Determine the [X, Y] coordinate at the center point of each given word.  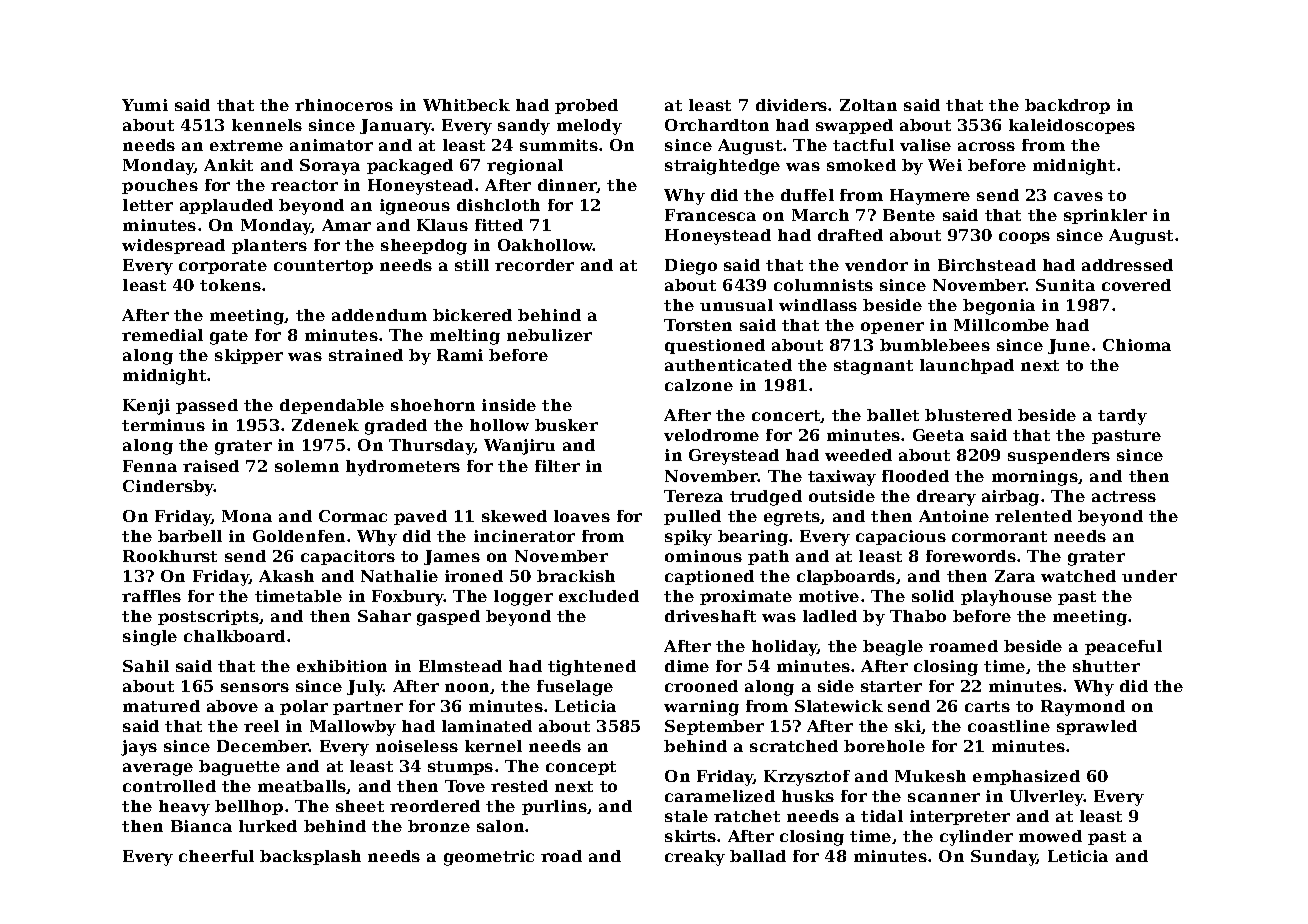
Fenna [150, 466]
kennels [267, 125]
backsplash [310, 857]
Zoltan [868, 105]
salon [500, 826]
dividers [791, 105]
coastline [1009, 726]
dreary [946, 498]
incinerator [524, 536]
